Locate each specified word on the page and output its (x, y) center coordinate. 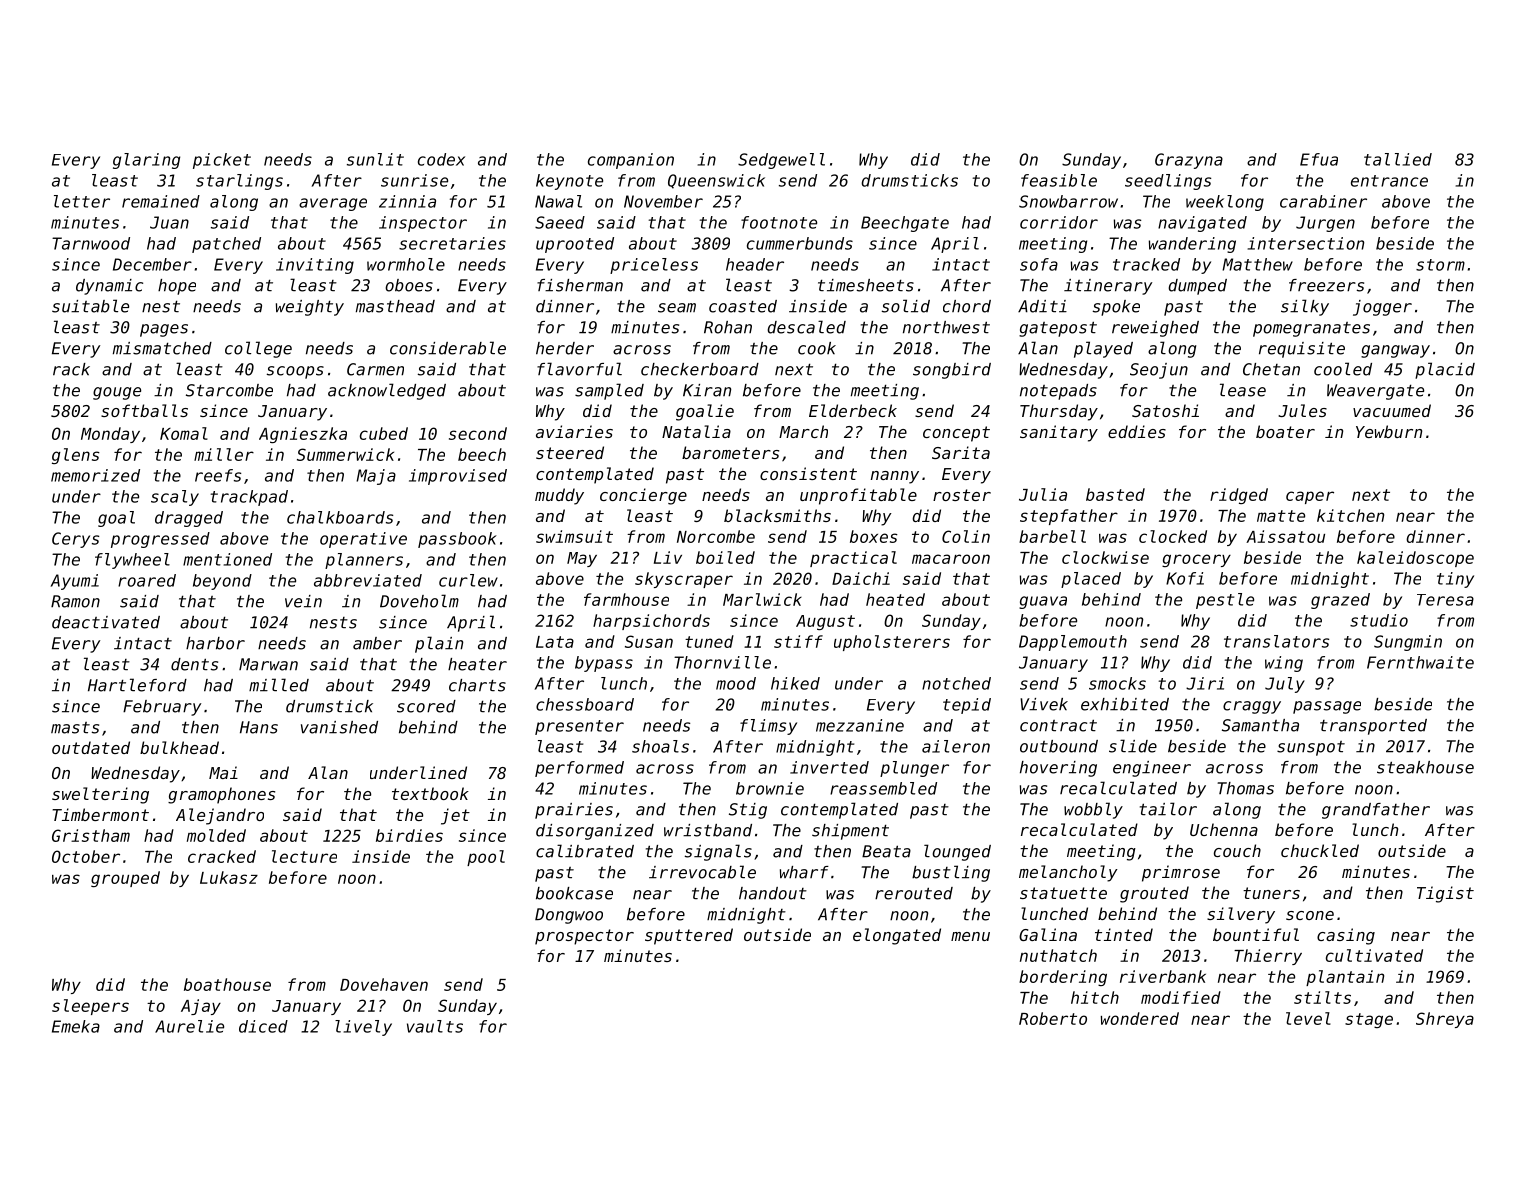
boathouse (227, 984)
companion (631, 161)
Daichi (861, 578)
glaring (146, 161)
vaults (435, 1026)
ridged (1239, 496)
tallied (1398, 159)
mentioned (227, 559)
